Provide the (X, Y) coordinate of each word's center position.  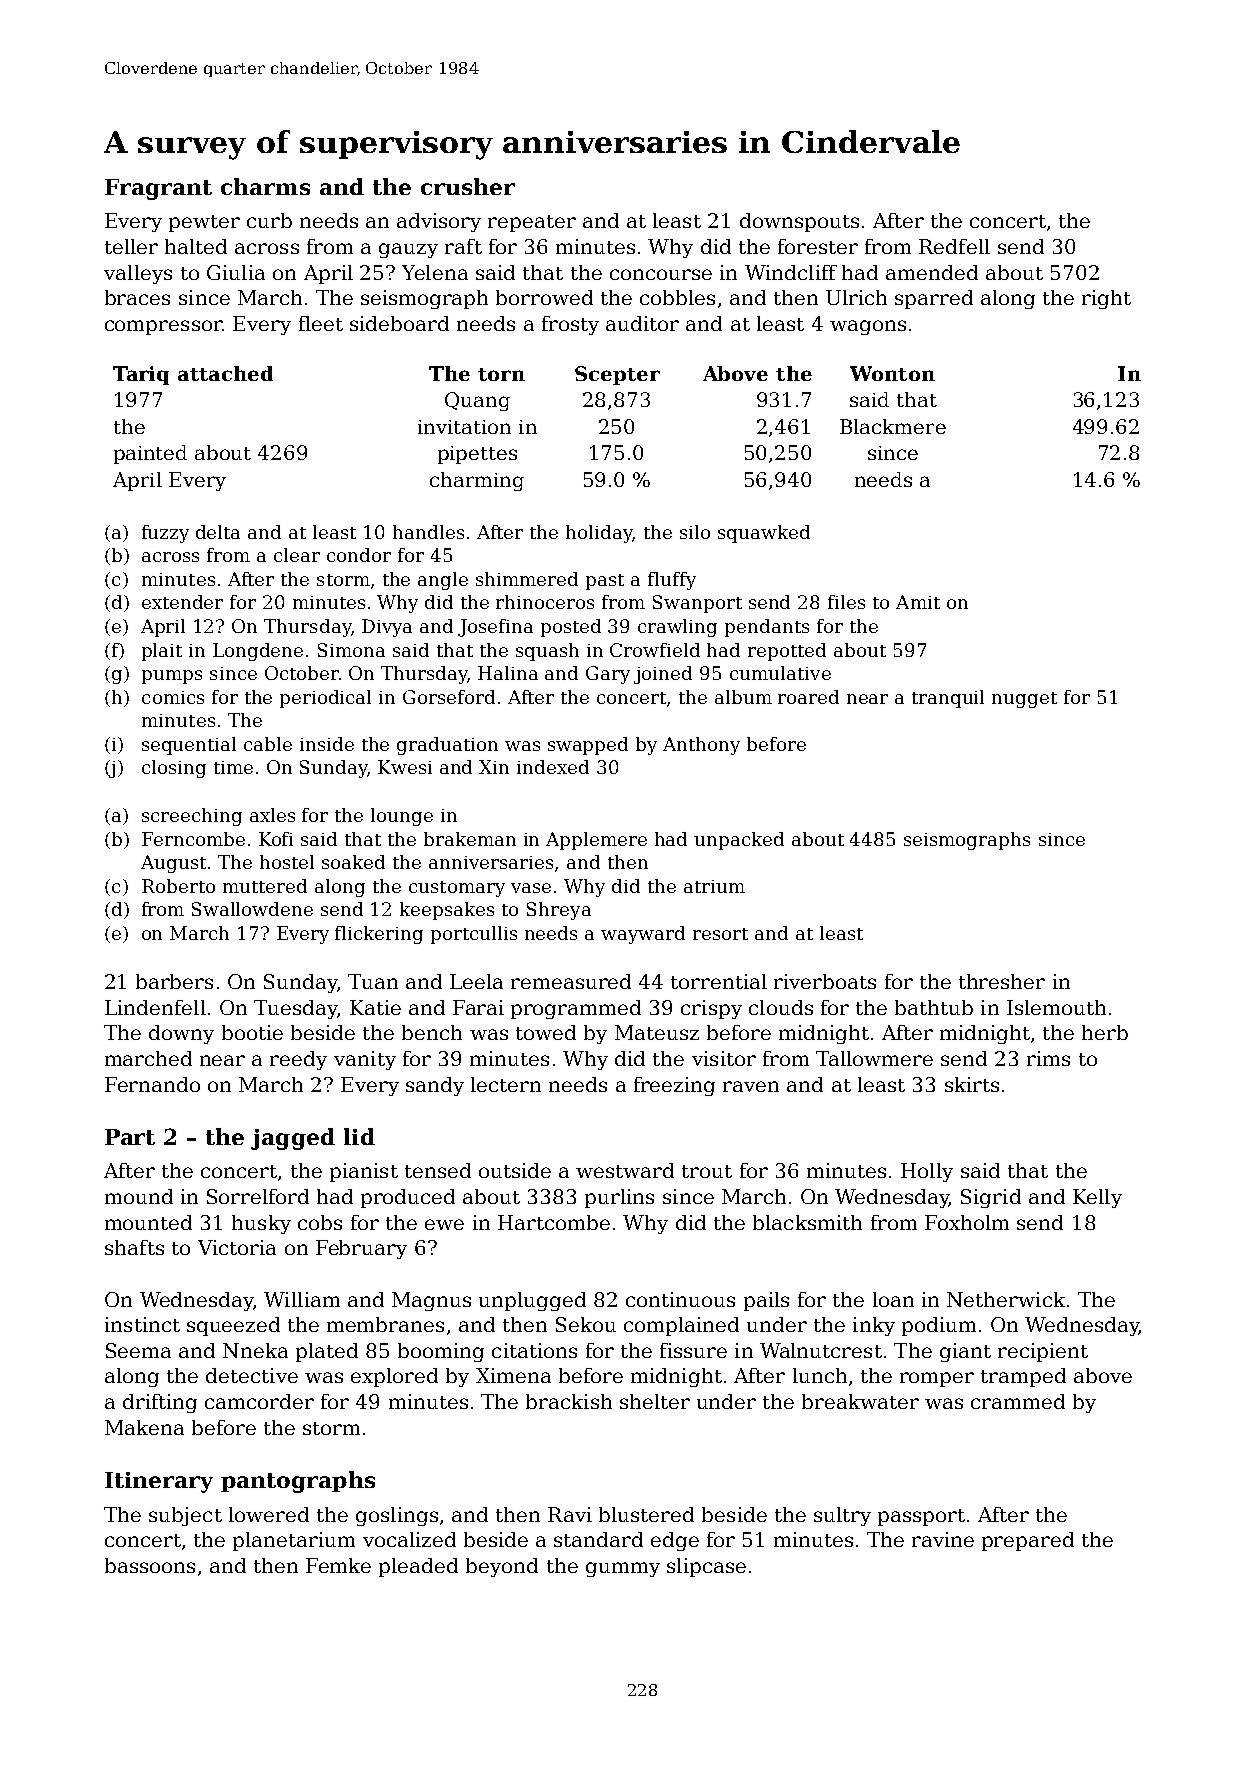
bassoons (150, 1565)
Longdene (258, 652)
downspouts (799, 222)
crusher (468, 186)
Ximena (513, 1375)
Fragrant (158, 189)
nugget (1024, 700)
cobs (320, 1222)
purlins (619, 1198)
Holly (927, 1172)
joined (663, 675)
